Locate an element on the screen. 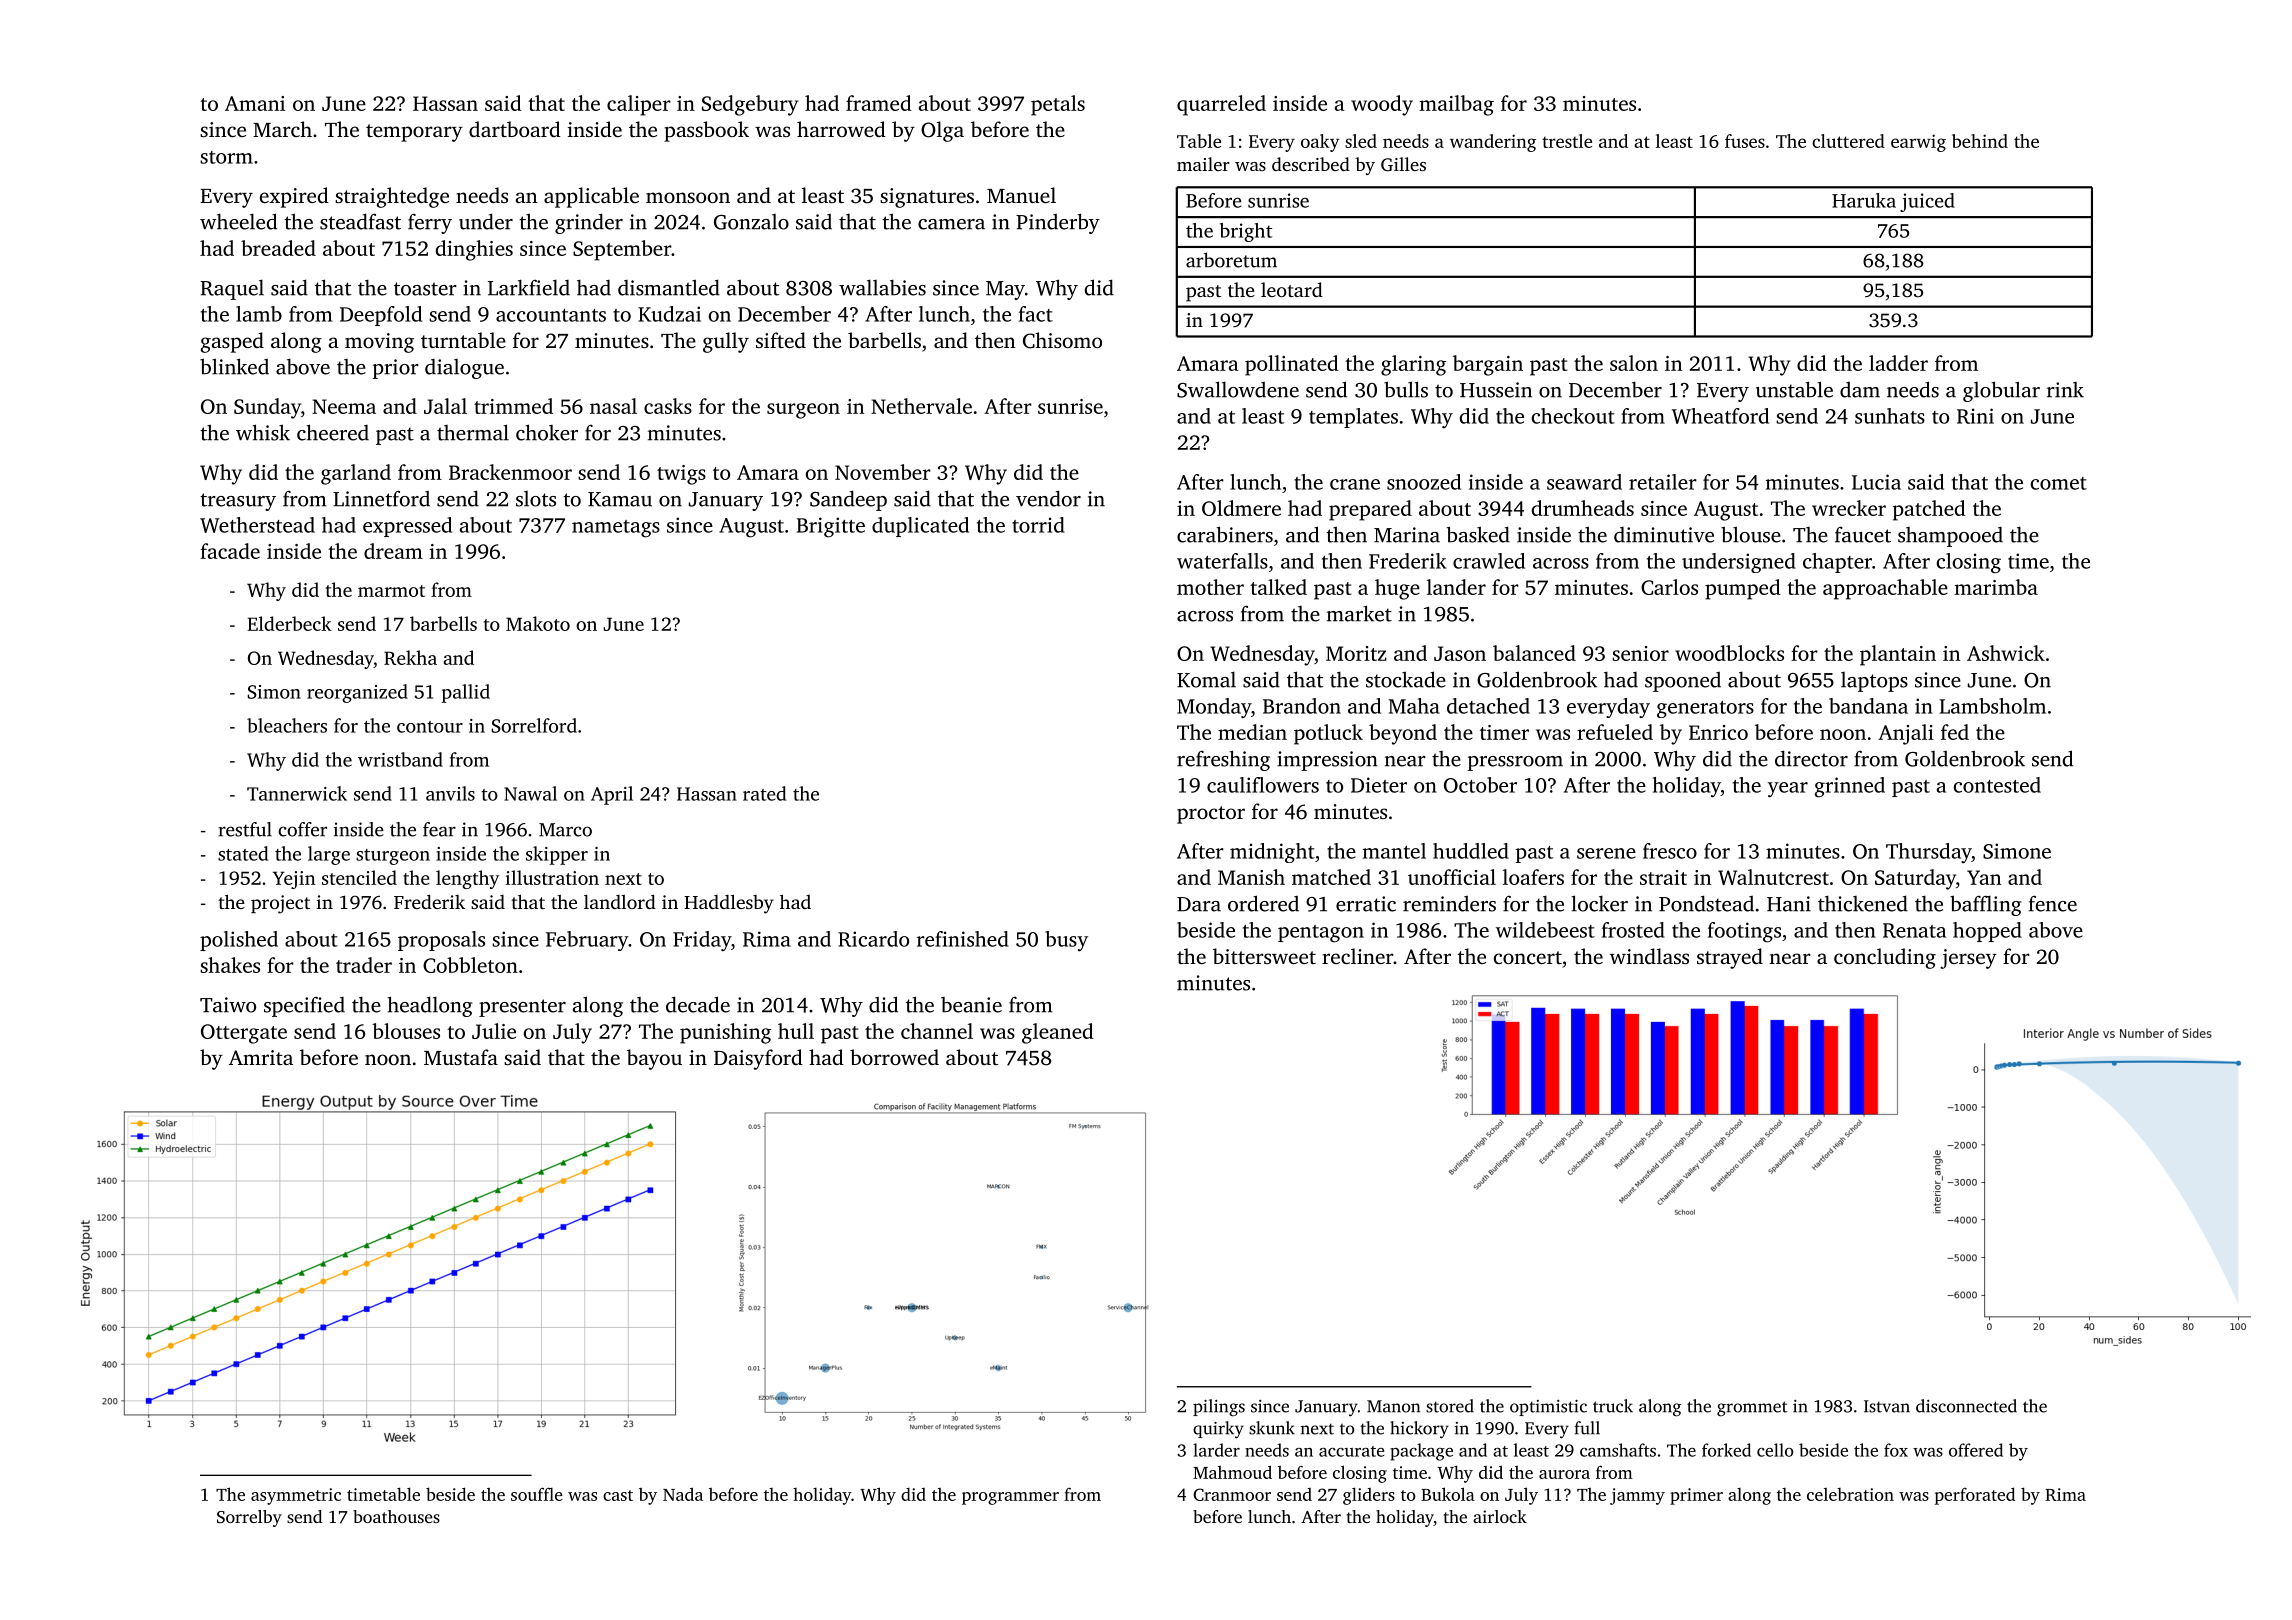 The width and height of the screenshot is (2292, 1620). behind is located at coordinates (1980, 141).
